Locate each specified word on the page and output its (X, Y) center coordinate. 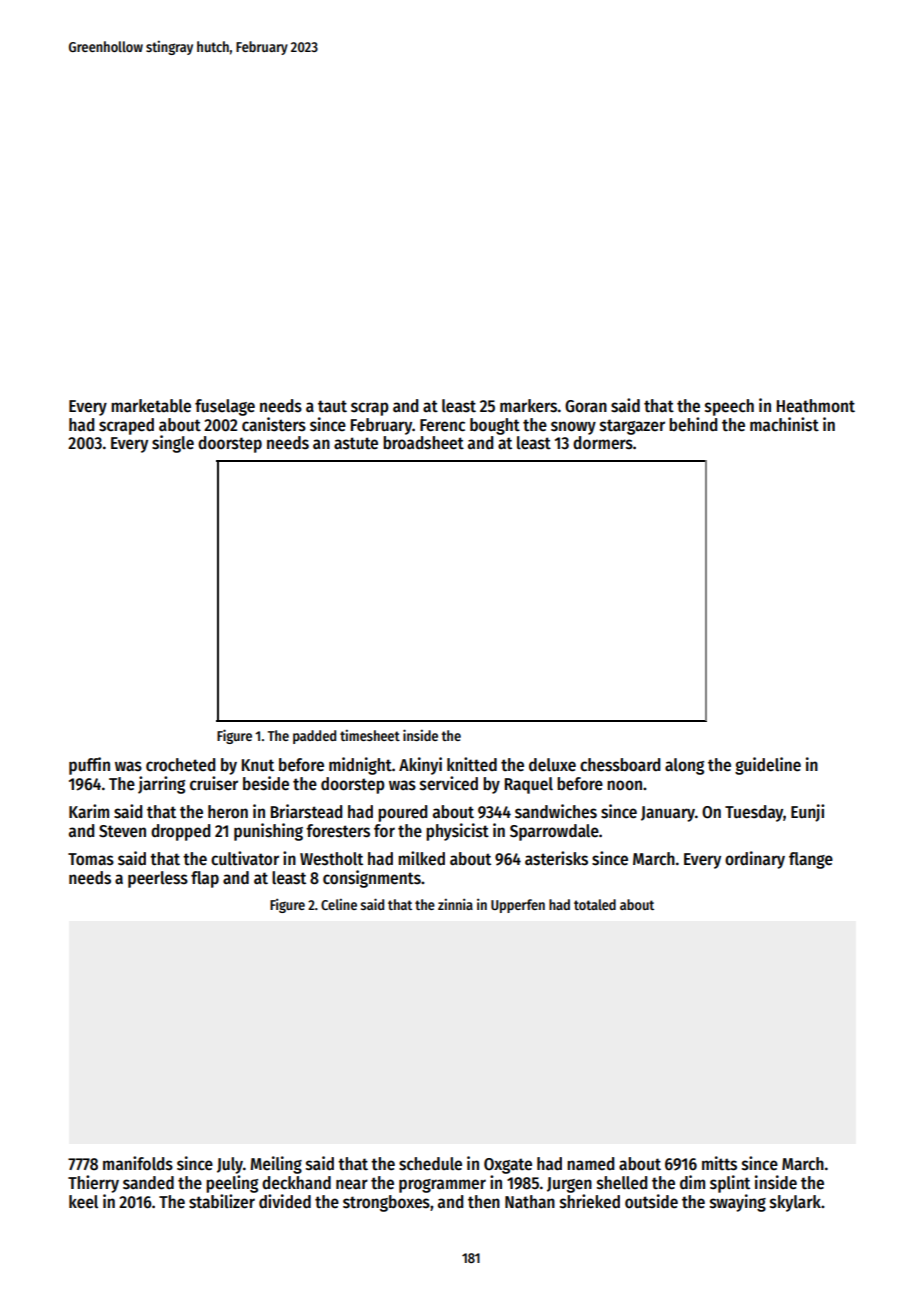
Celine (339, 904)
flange (811, 860)
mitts (719, 1163)
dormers (603, 443)
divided (285, 1201)
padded (314, 737)
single (173, 444)
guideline (768, 766)
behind (693, 424)
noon (624, 785)
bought (495, 426)
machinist (784, 424)
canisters (274, 424)
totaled (595, 904)
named (590, 1163)
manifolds (138, 1163)
